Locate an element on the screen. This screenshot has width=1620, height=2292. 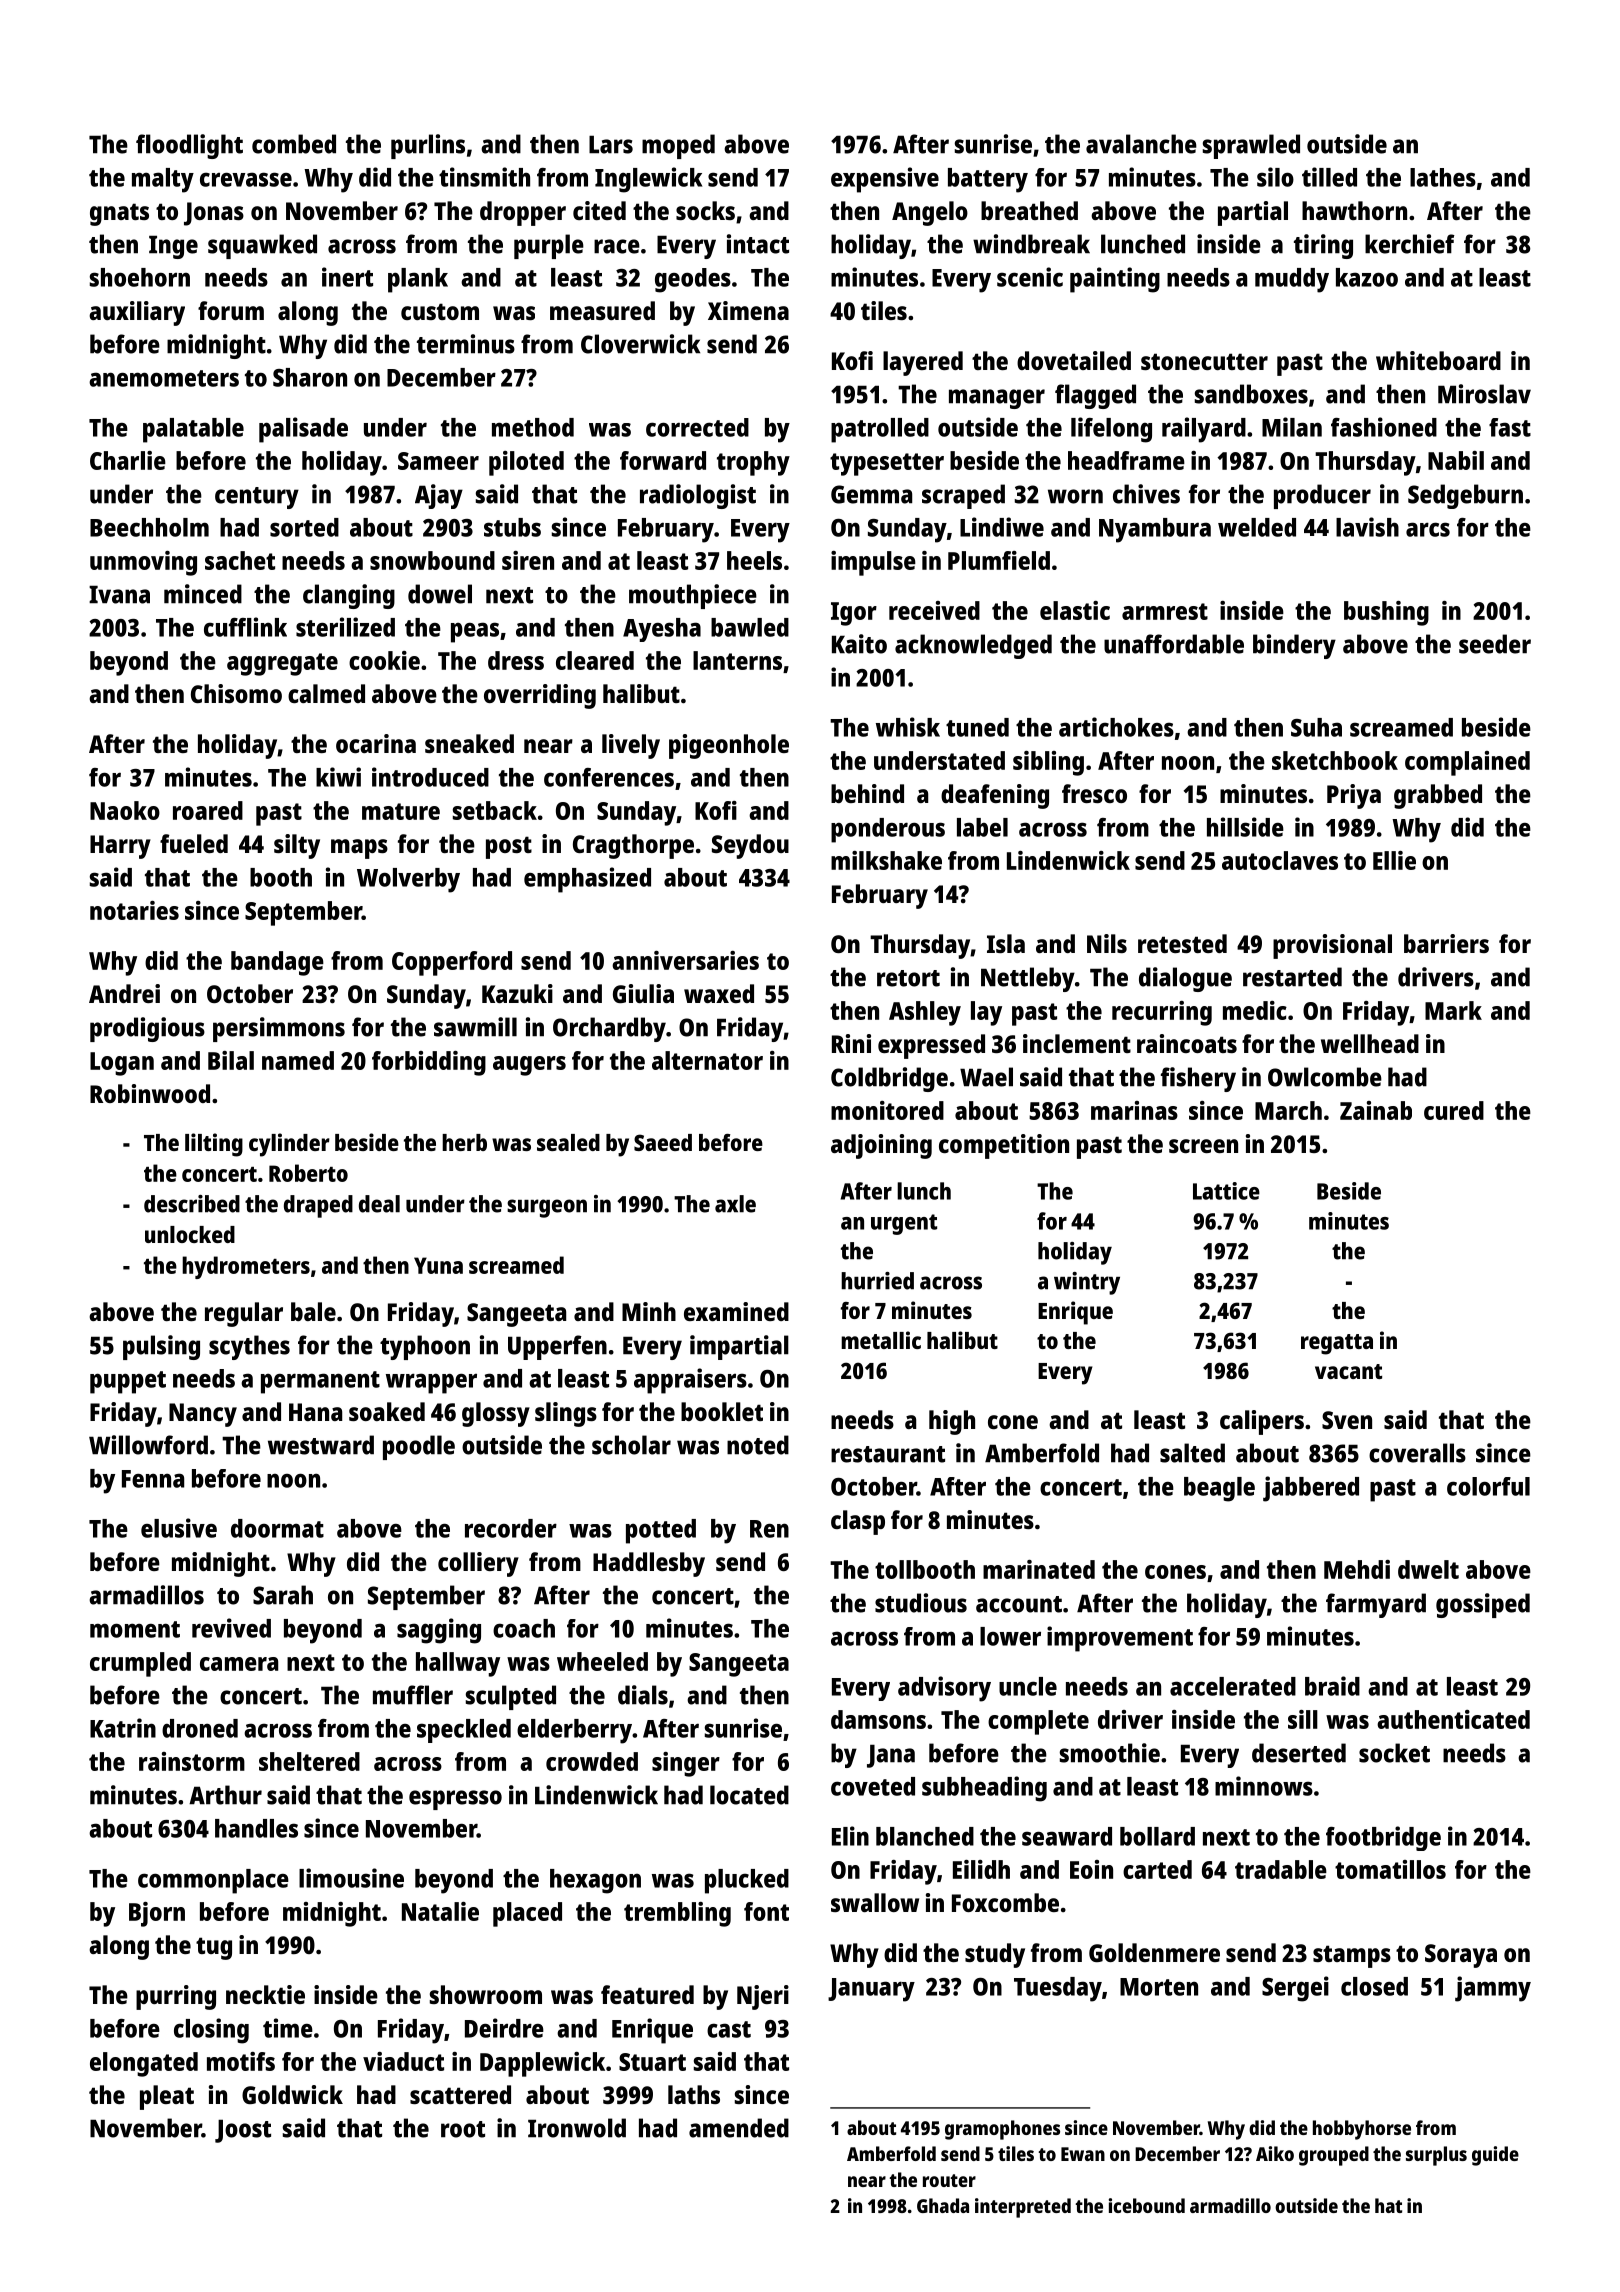
Zainab is located at coordinates (1376, 1110).
